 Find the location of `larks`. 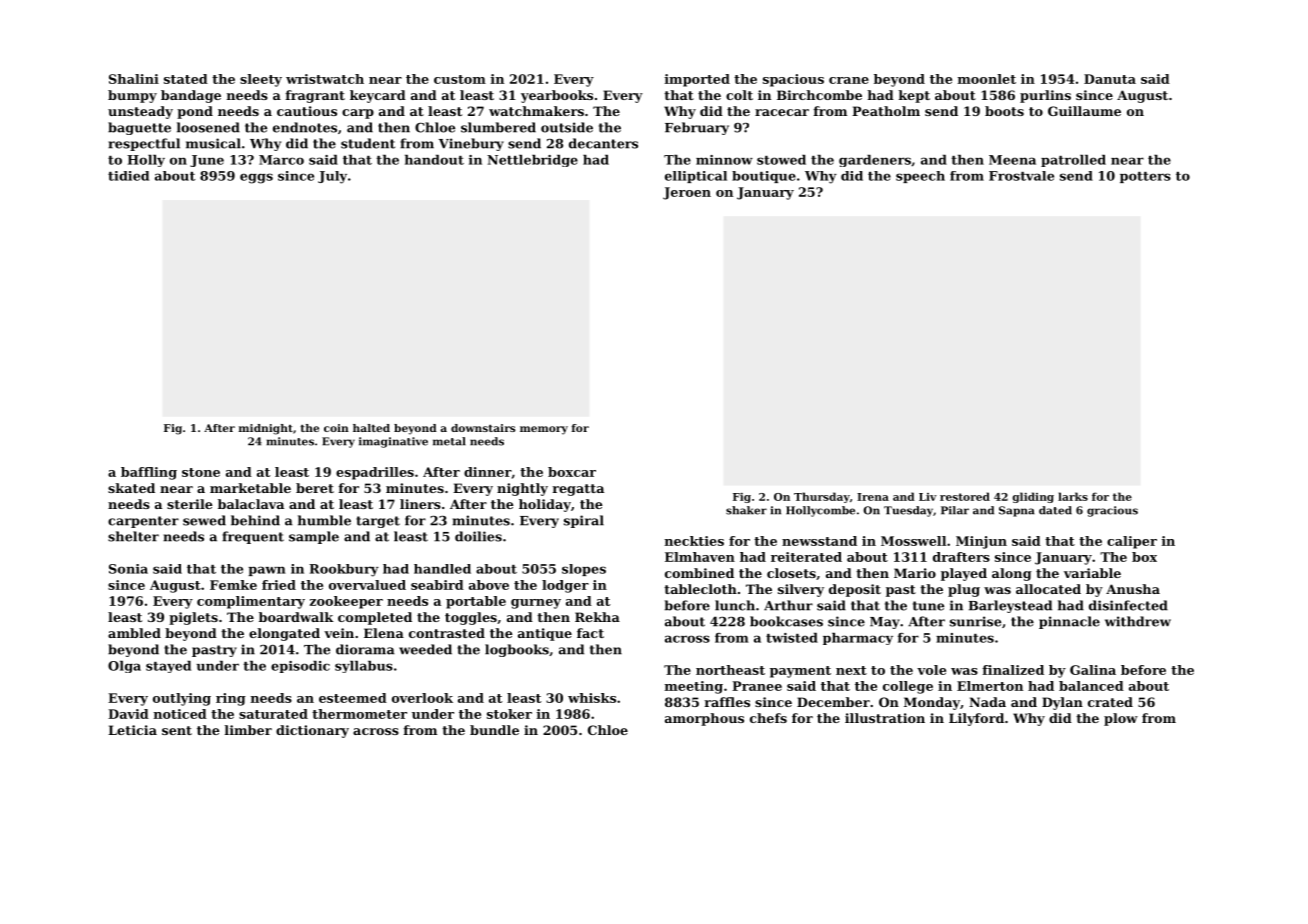

larks is located at coordinates (1073, 496).
